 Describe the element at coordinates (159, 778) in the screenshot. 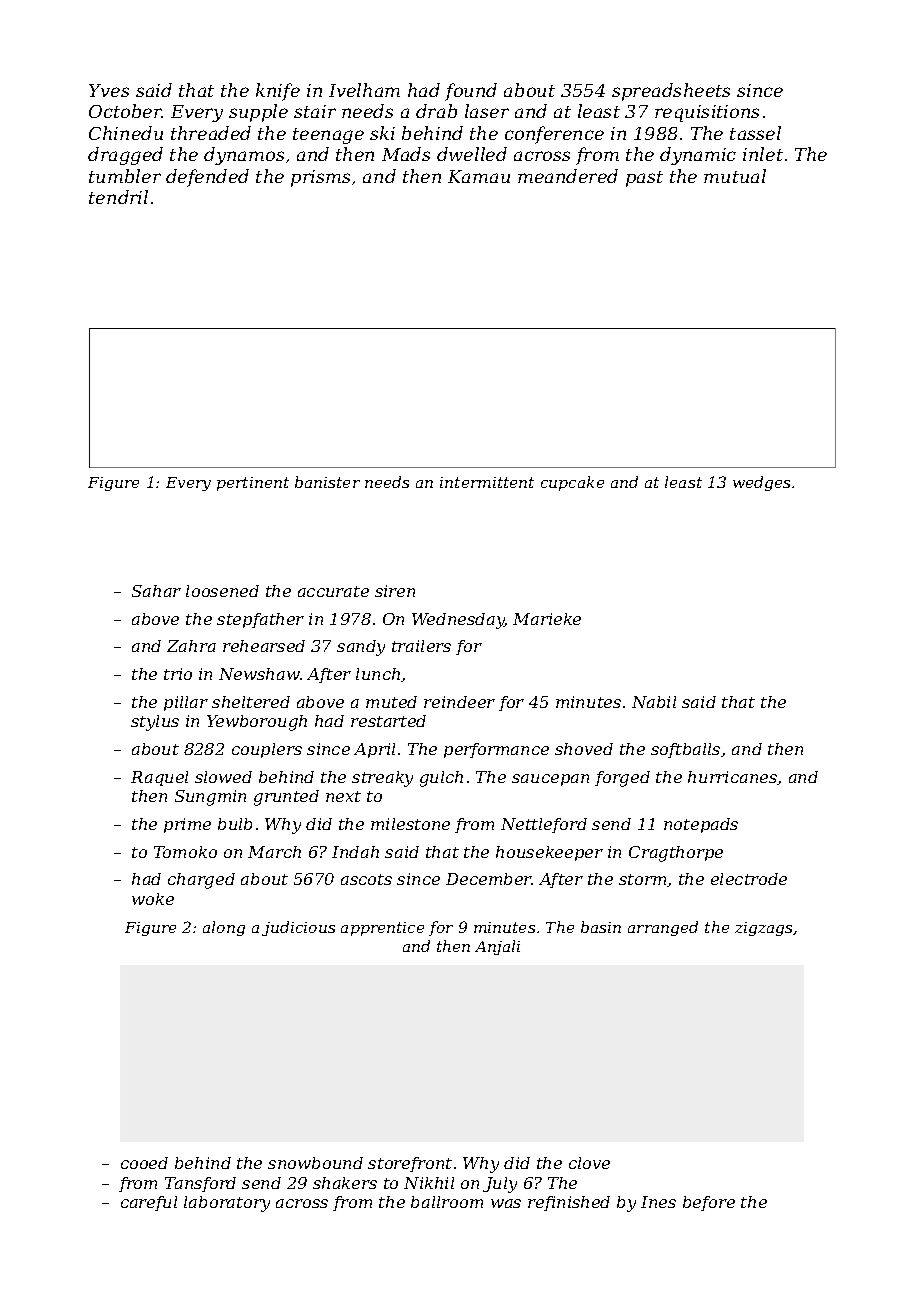

I see `Raquel` at that location.
